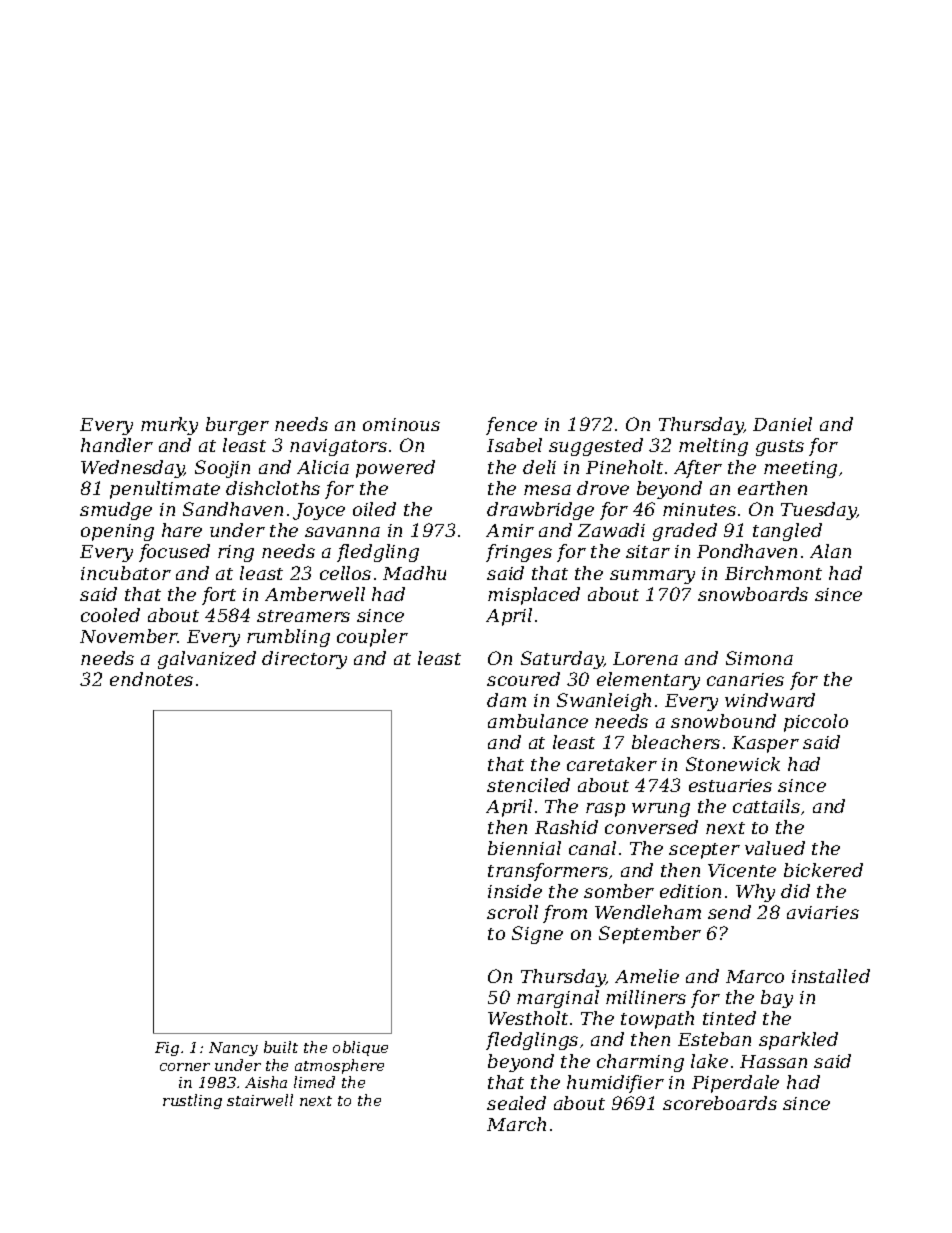  Describe the element at coordinates (151, 679) in the document. I see `endnotes` at that location.
